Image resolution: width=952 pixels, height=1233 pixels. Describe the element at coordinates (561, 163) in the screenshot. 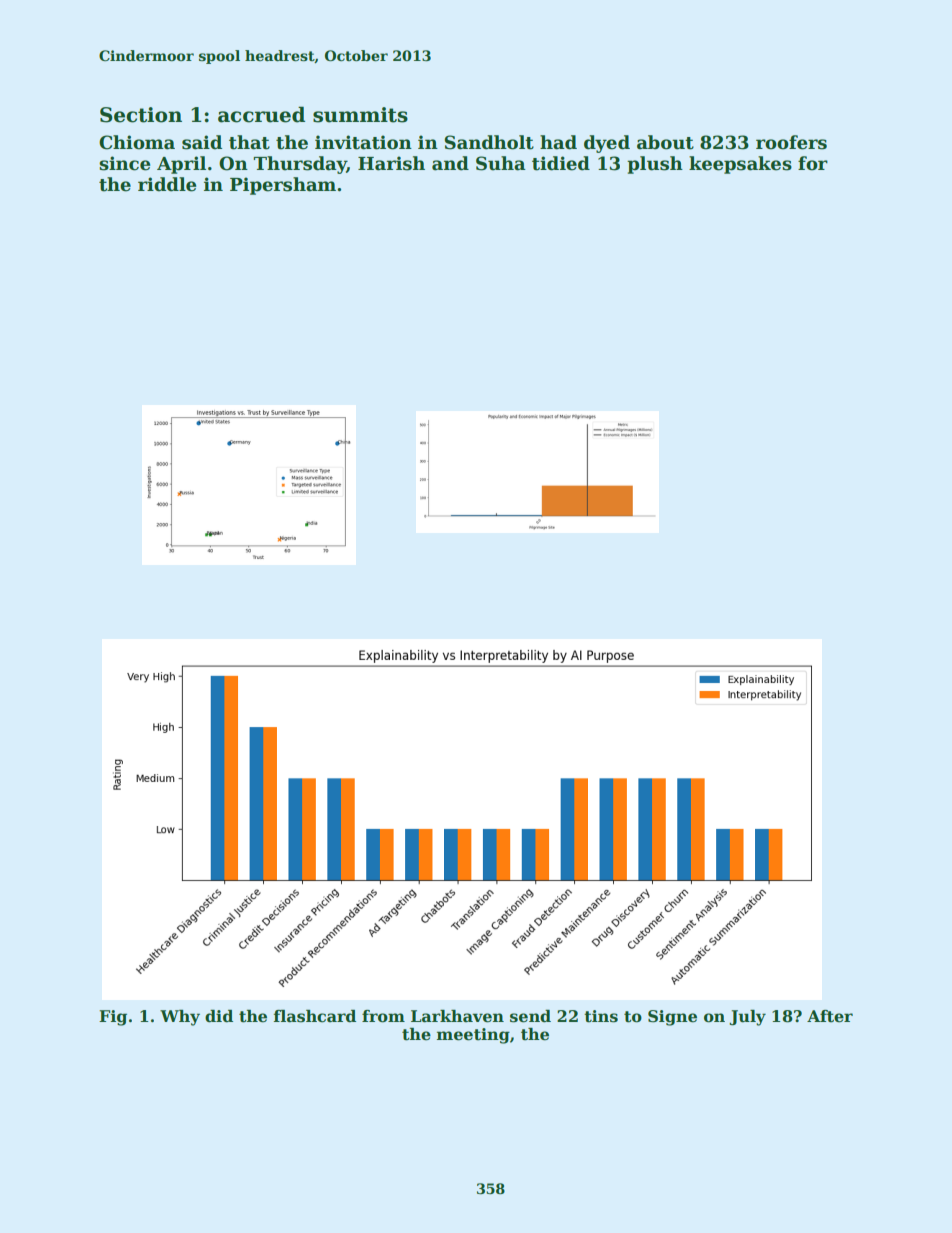

I see `tidied` at that location.
